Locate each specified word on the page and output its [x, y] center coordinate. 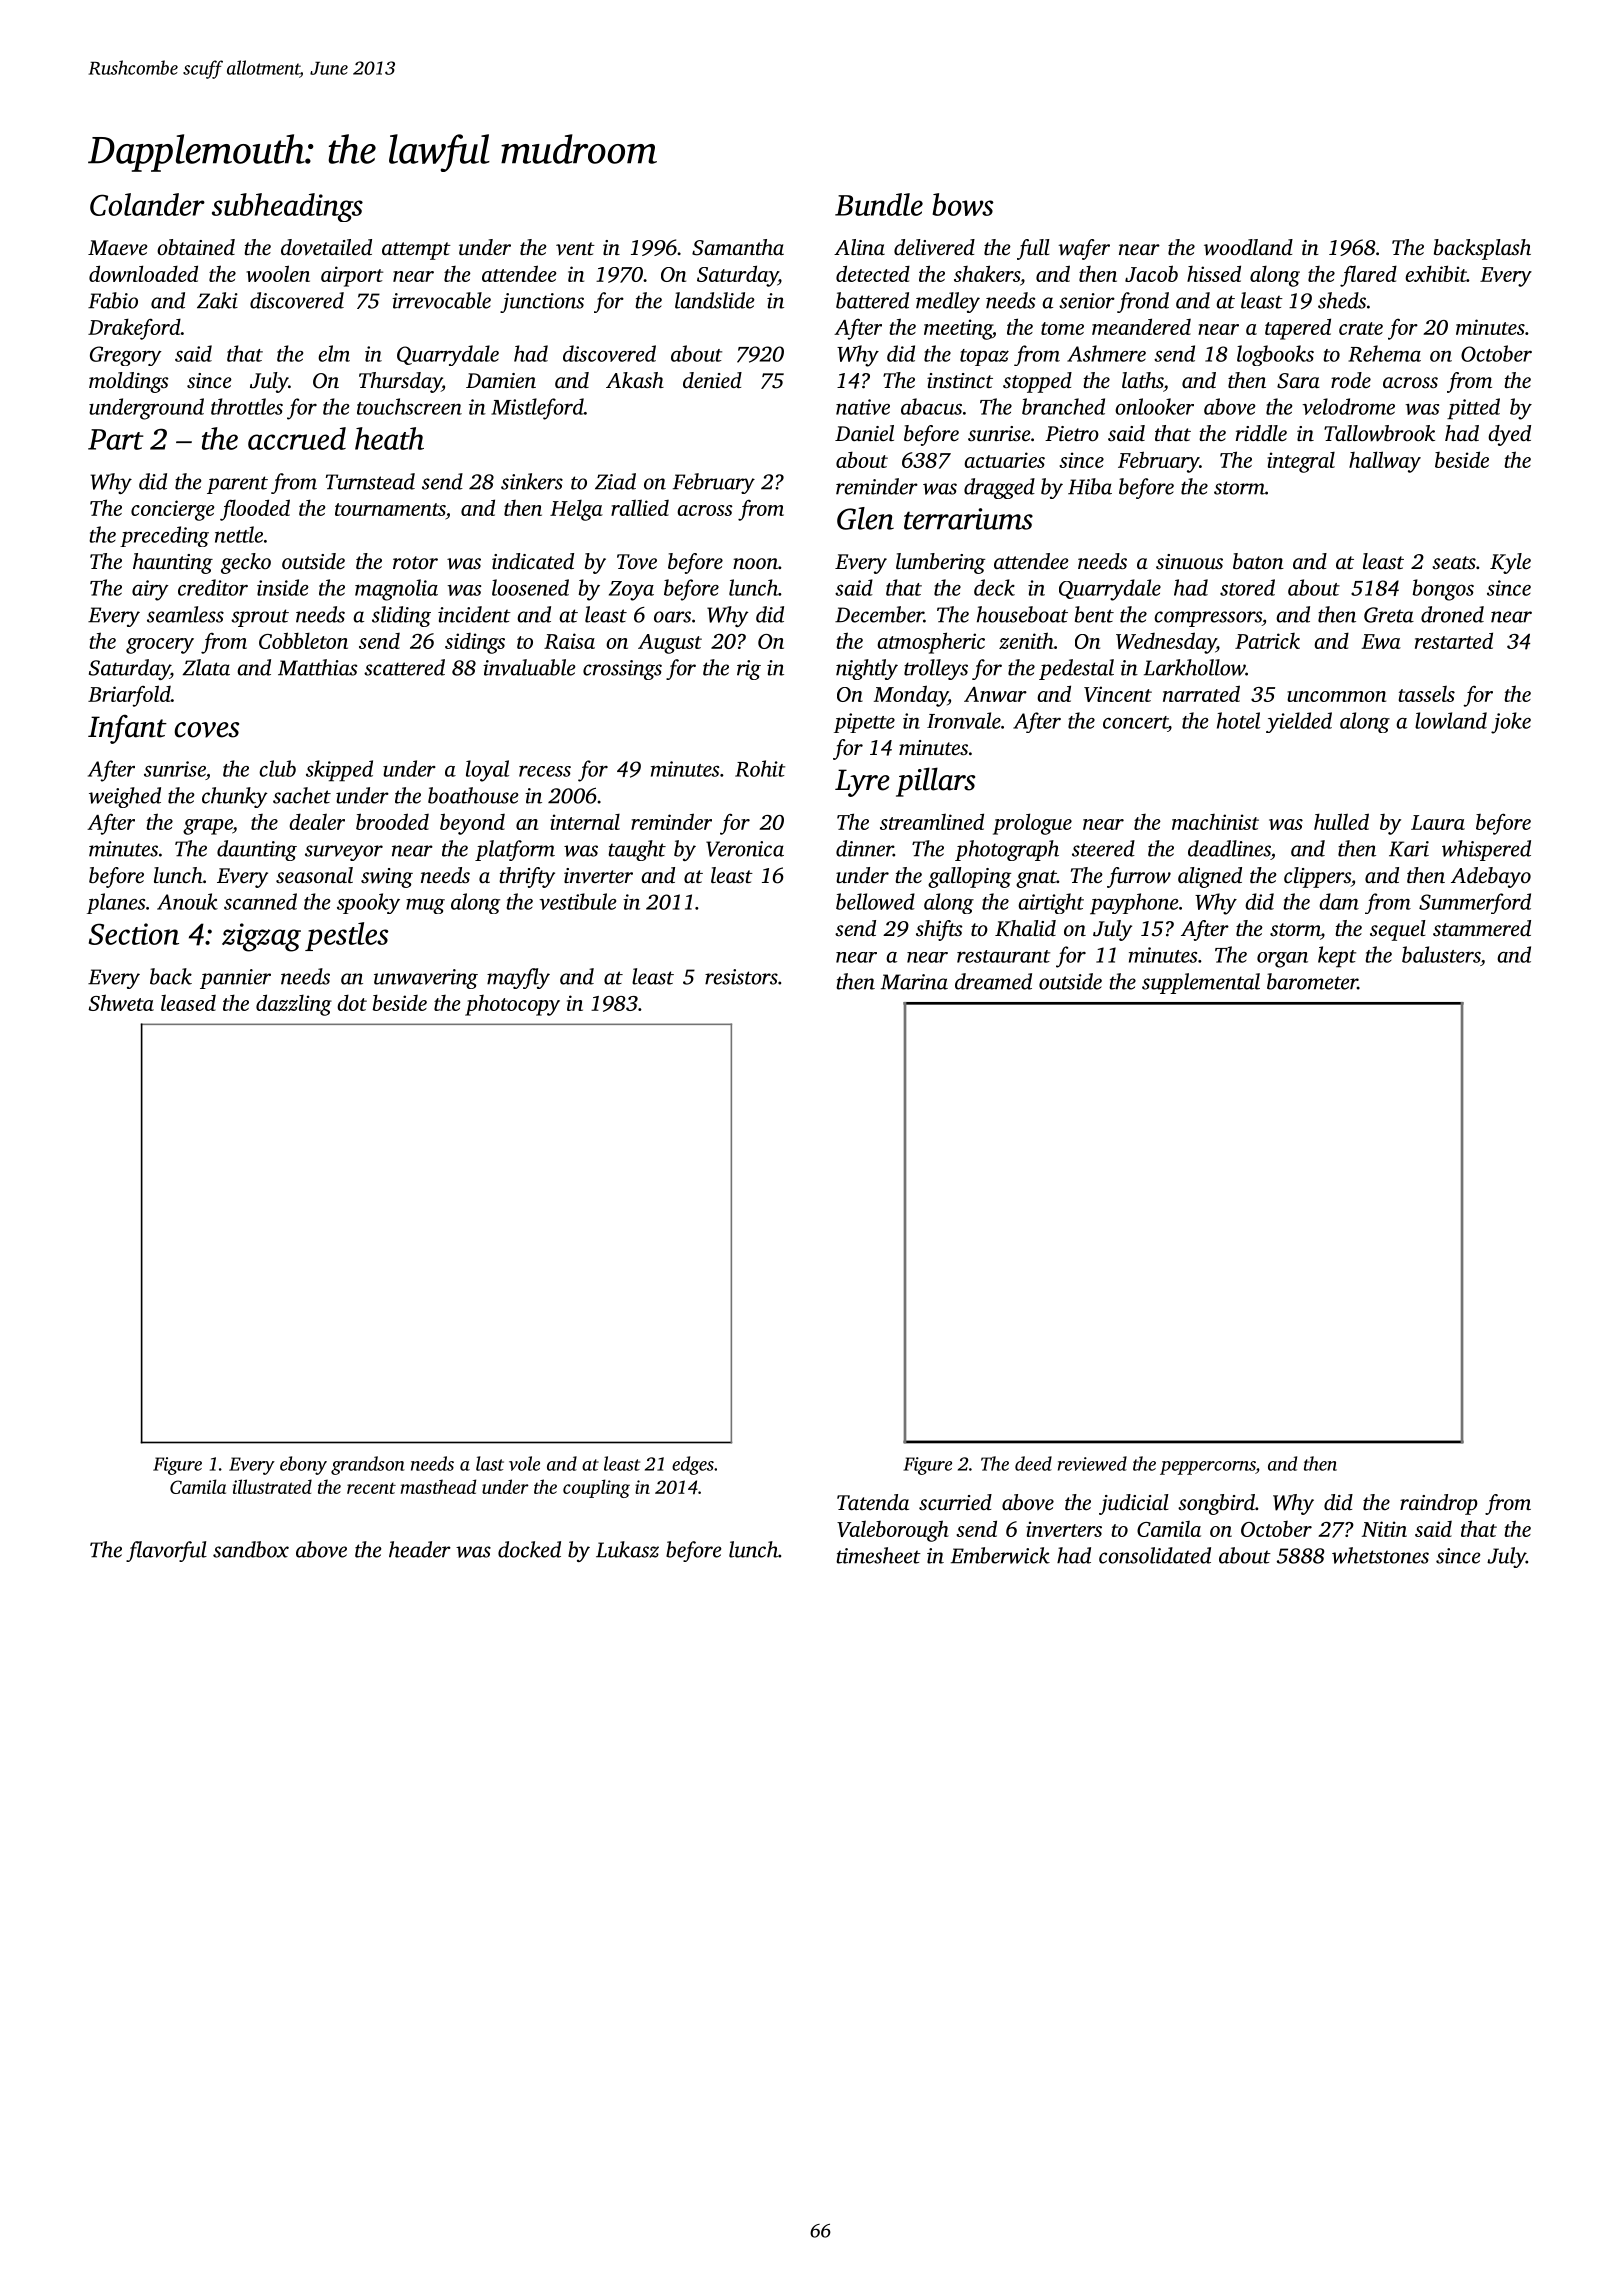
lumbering [940, 563]
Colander [147, 204]
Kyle [1510, 563]
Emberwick [1000, 1555]
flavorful [166, 1551]
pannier [235, 979]
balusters [1441, 954]
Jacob [1151, 273]
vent [575, 248]
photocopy [512, 1005]
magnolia [396, 590]
